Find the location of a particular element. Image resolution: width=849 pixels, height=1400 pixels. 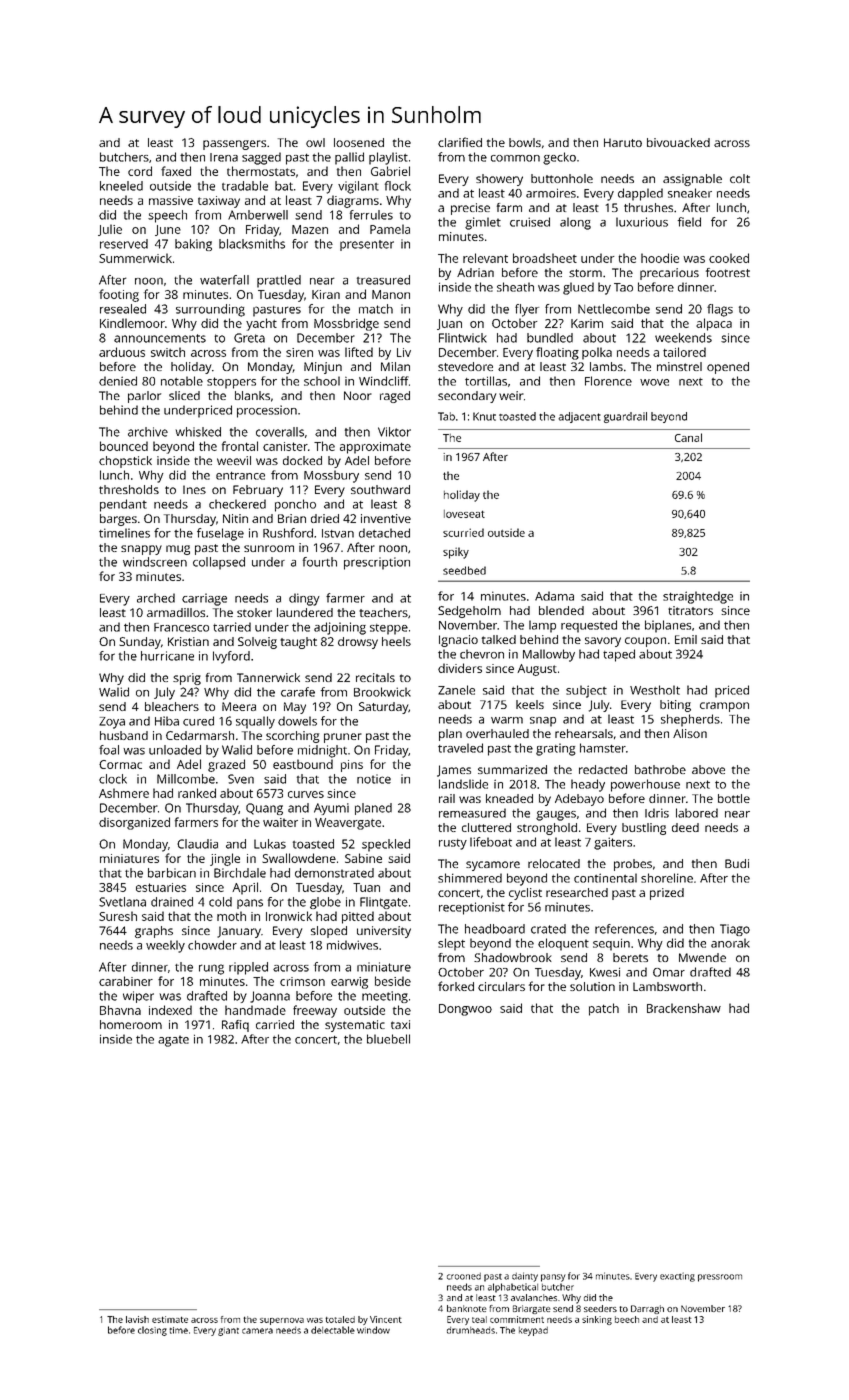

Quang is located at coordinates (264, 809).
